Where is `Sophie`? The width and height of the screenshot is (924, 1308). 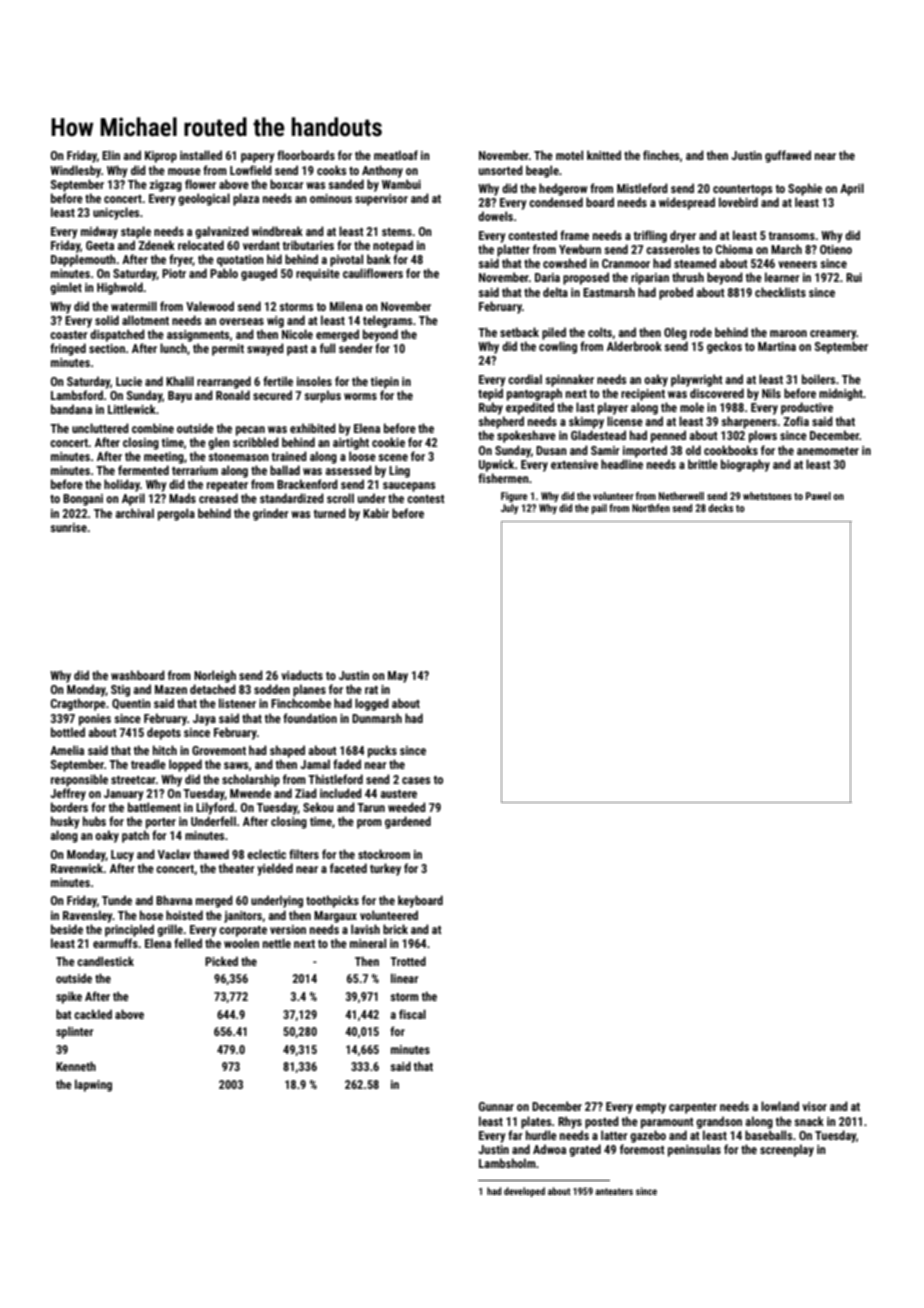 Sophie is located at coordinates (805, 189).
